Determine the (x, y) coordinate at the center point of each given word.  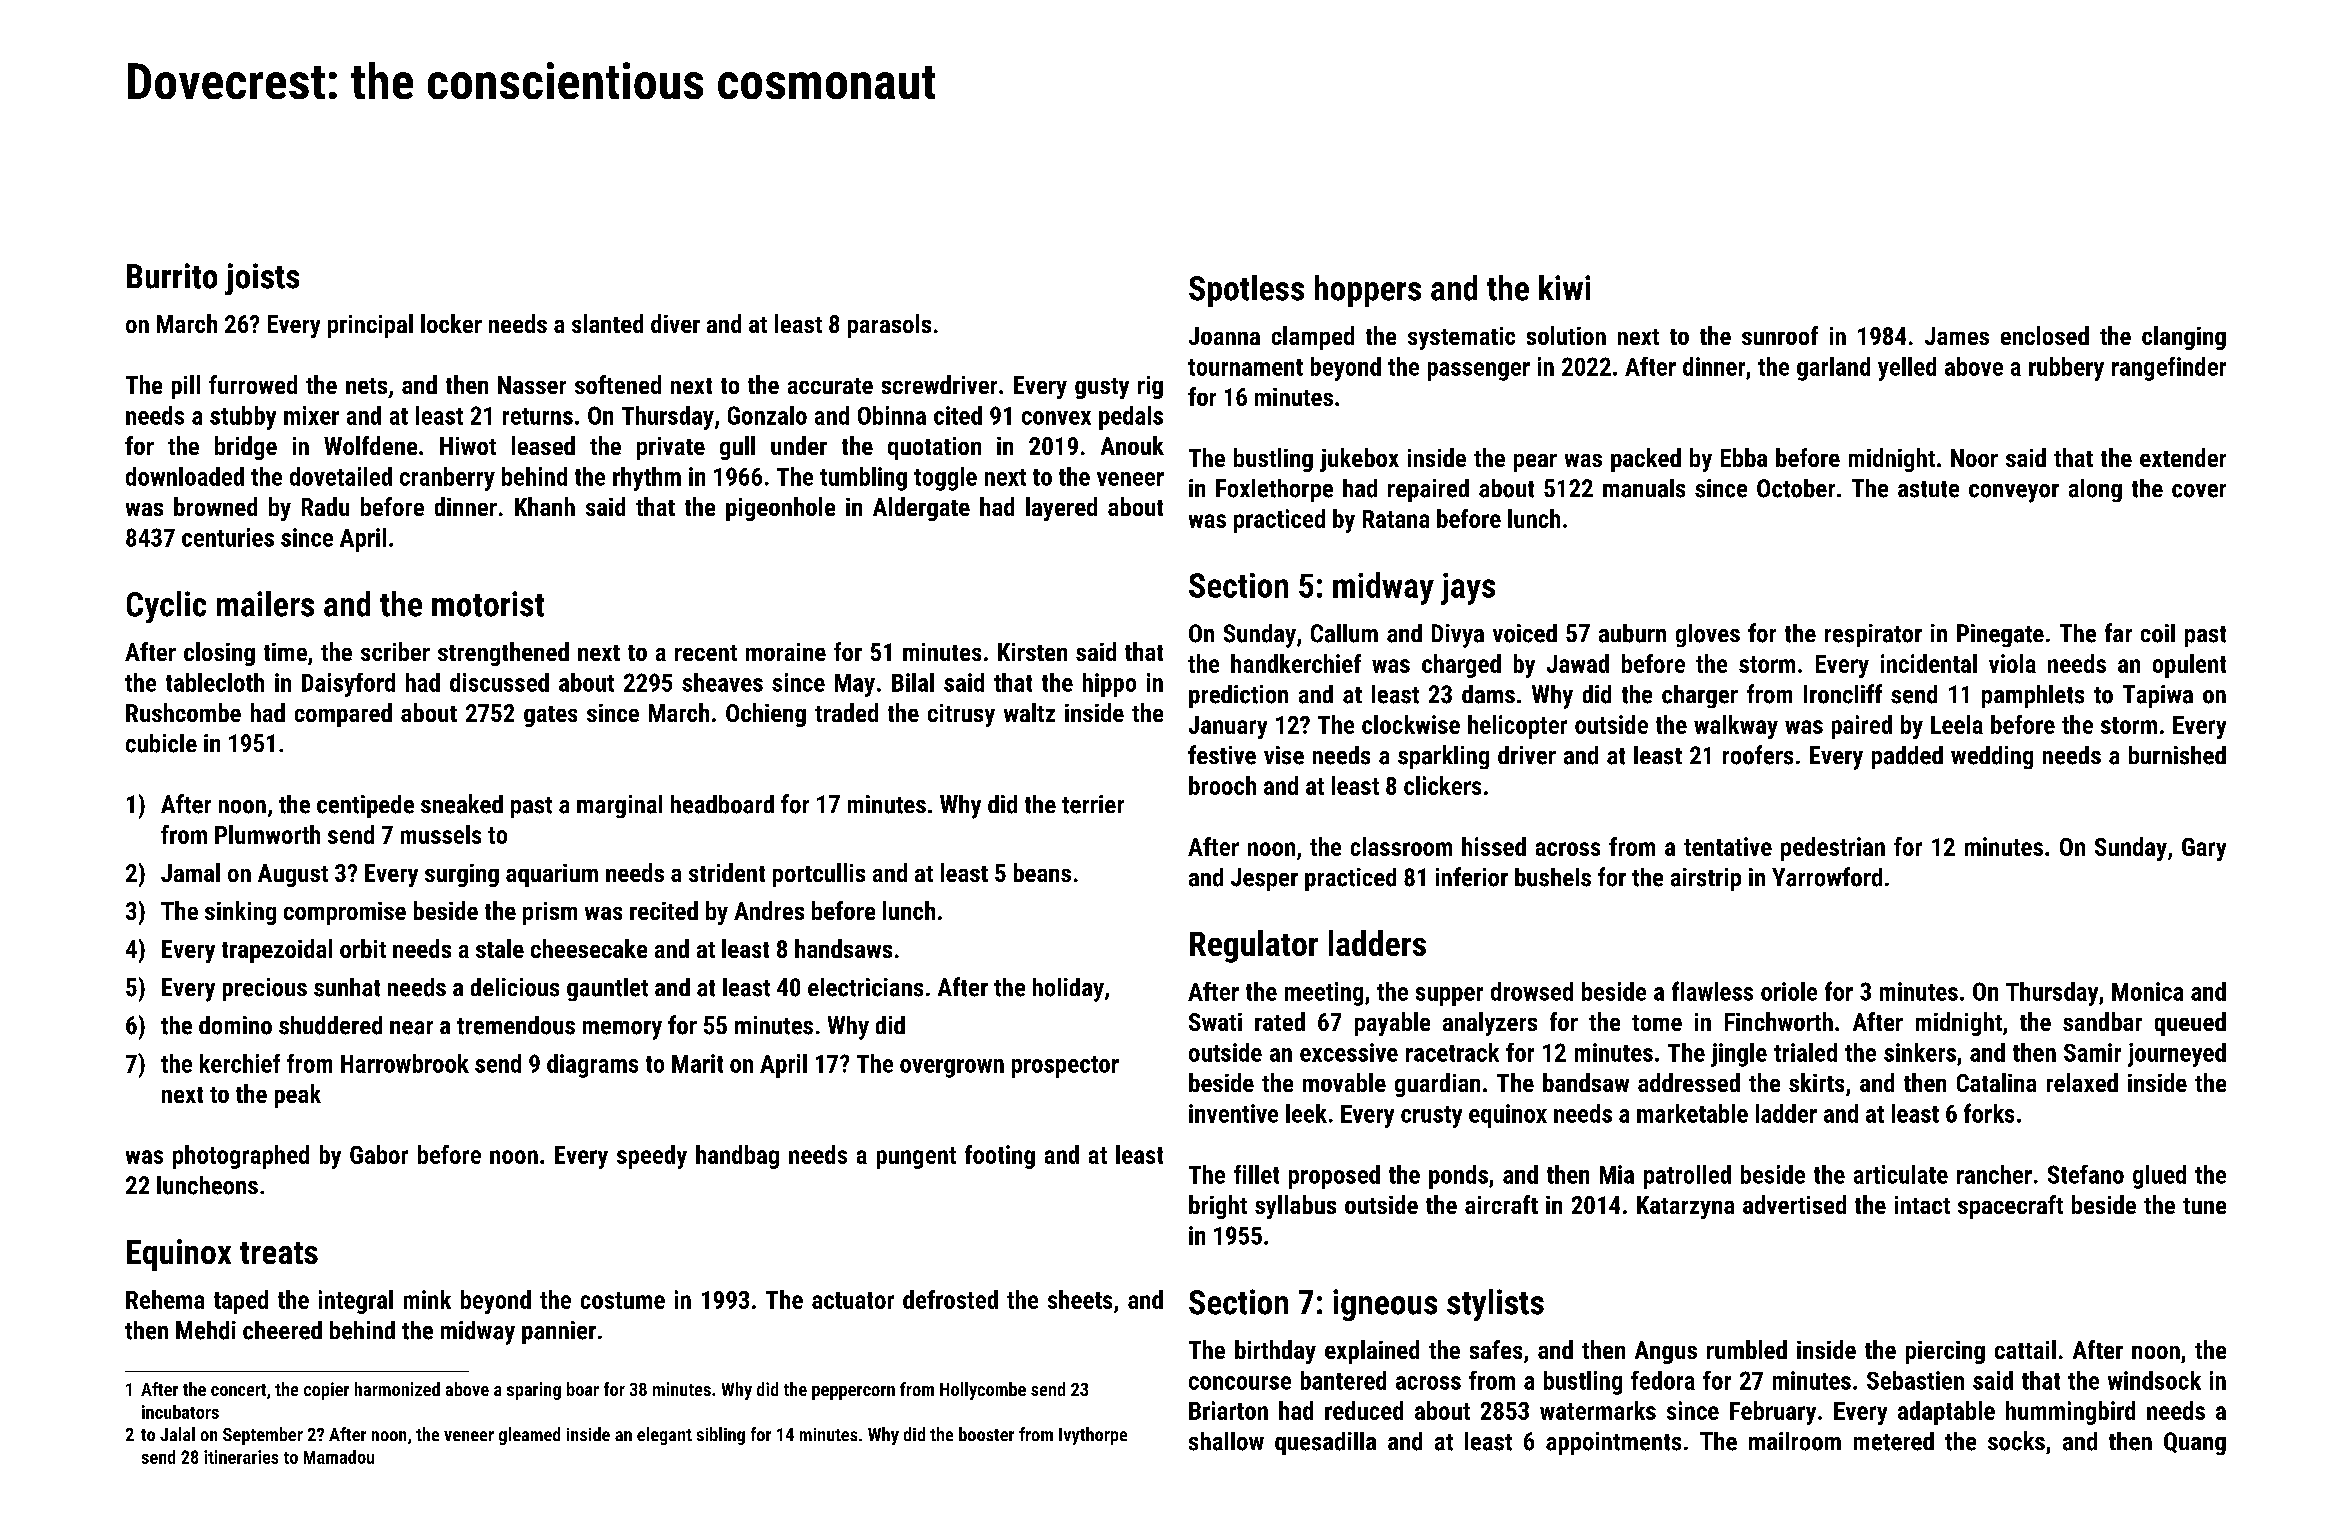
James (1957, 336)
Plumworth (267, 834)
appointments (1613, 1443)
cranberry (447, 479)
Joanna (1224, 336)
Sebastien (1915, 1380)
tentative (1728, 846)
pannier (559, 1332)
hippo (1109, 685)
